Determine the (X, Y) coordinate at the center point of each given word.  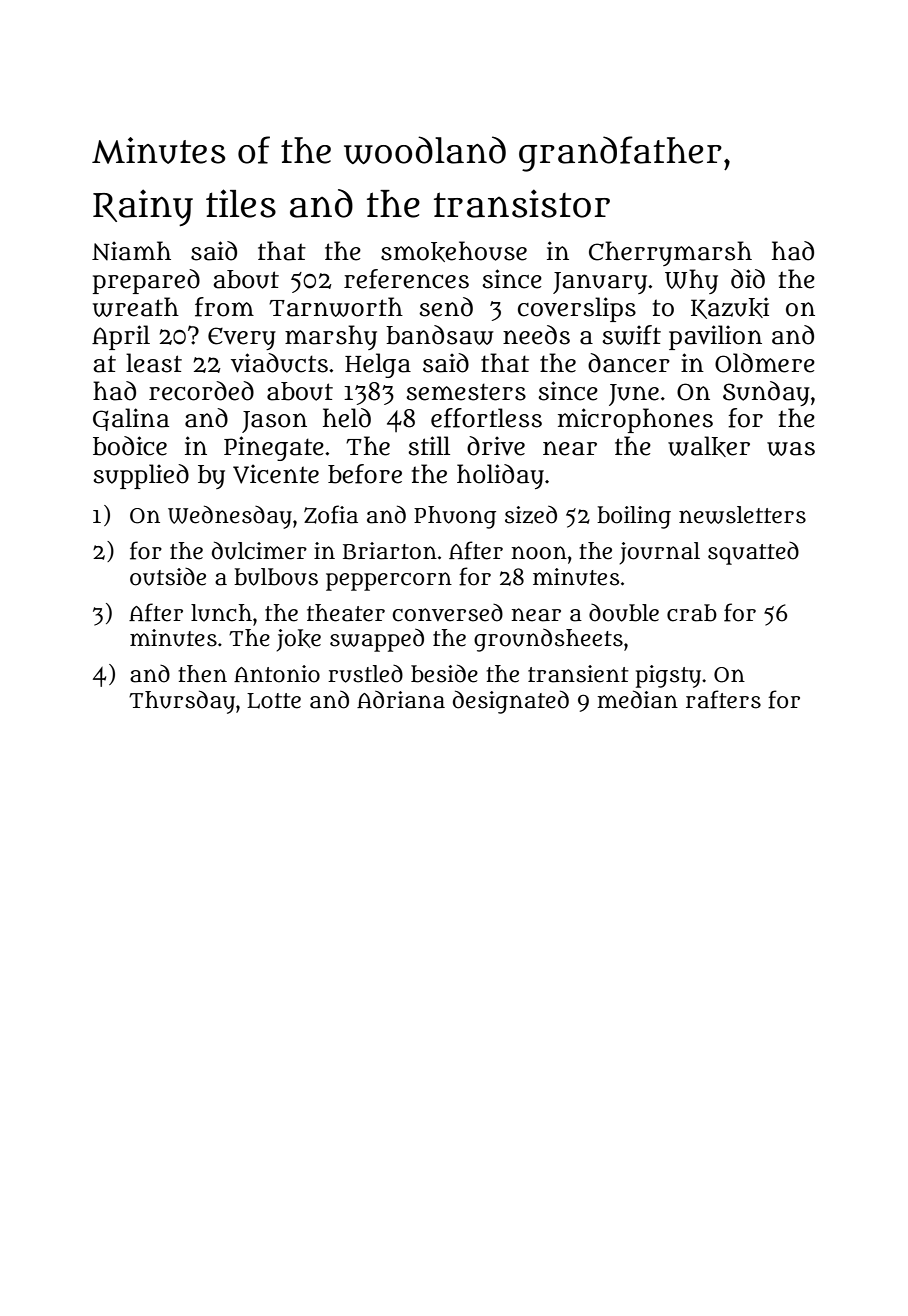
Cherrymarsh (670, 253)
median (637, 699)
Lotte (274, 701)
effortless (486, 418)
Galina (131, 419)
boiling (634, 517)
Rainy (143, 207)
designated (511, 702)
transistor (522, 203)
